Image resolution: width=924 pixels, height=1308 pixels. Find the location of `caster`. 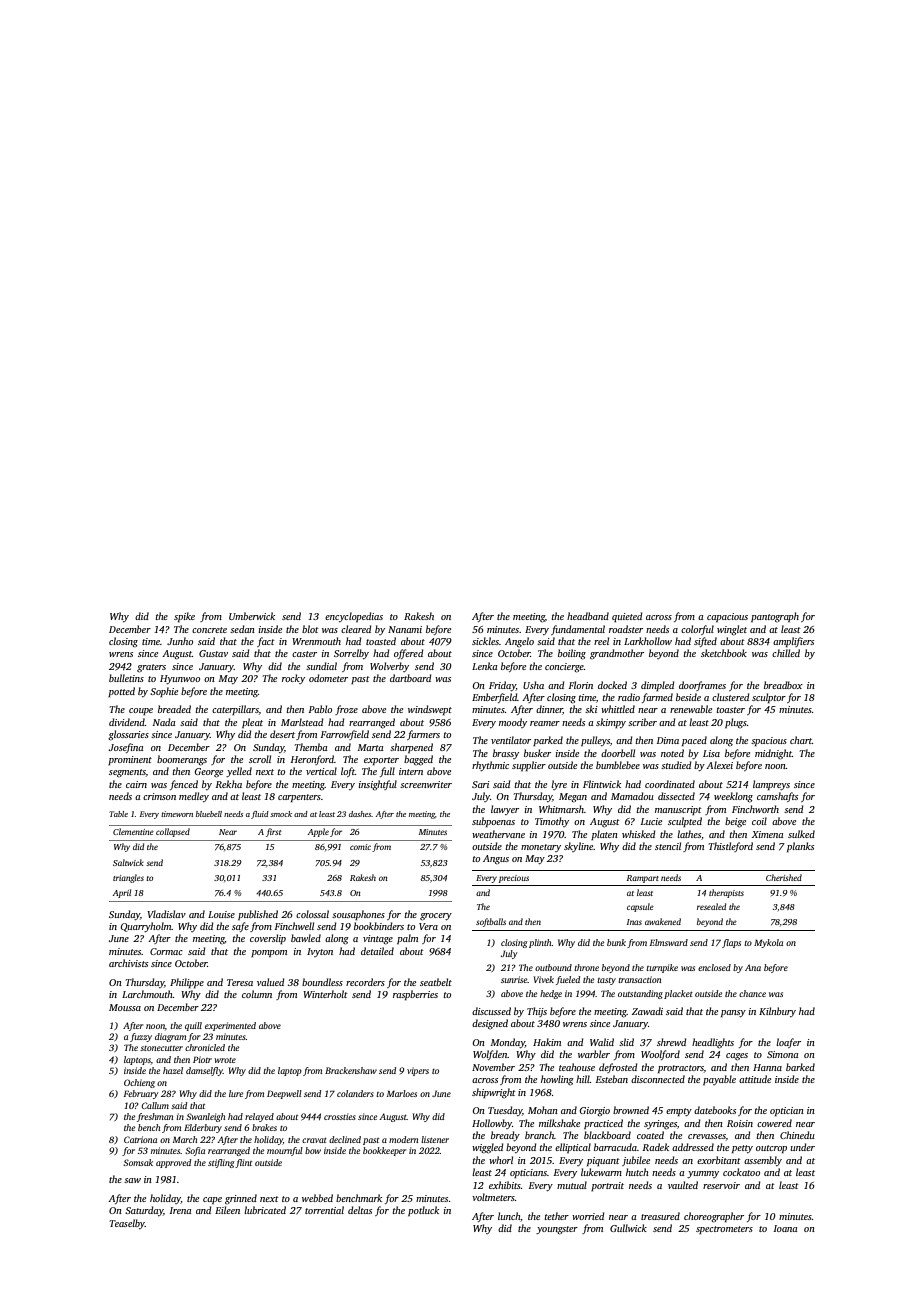

caster is located at coordinates (304, 654).
